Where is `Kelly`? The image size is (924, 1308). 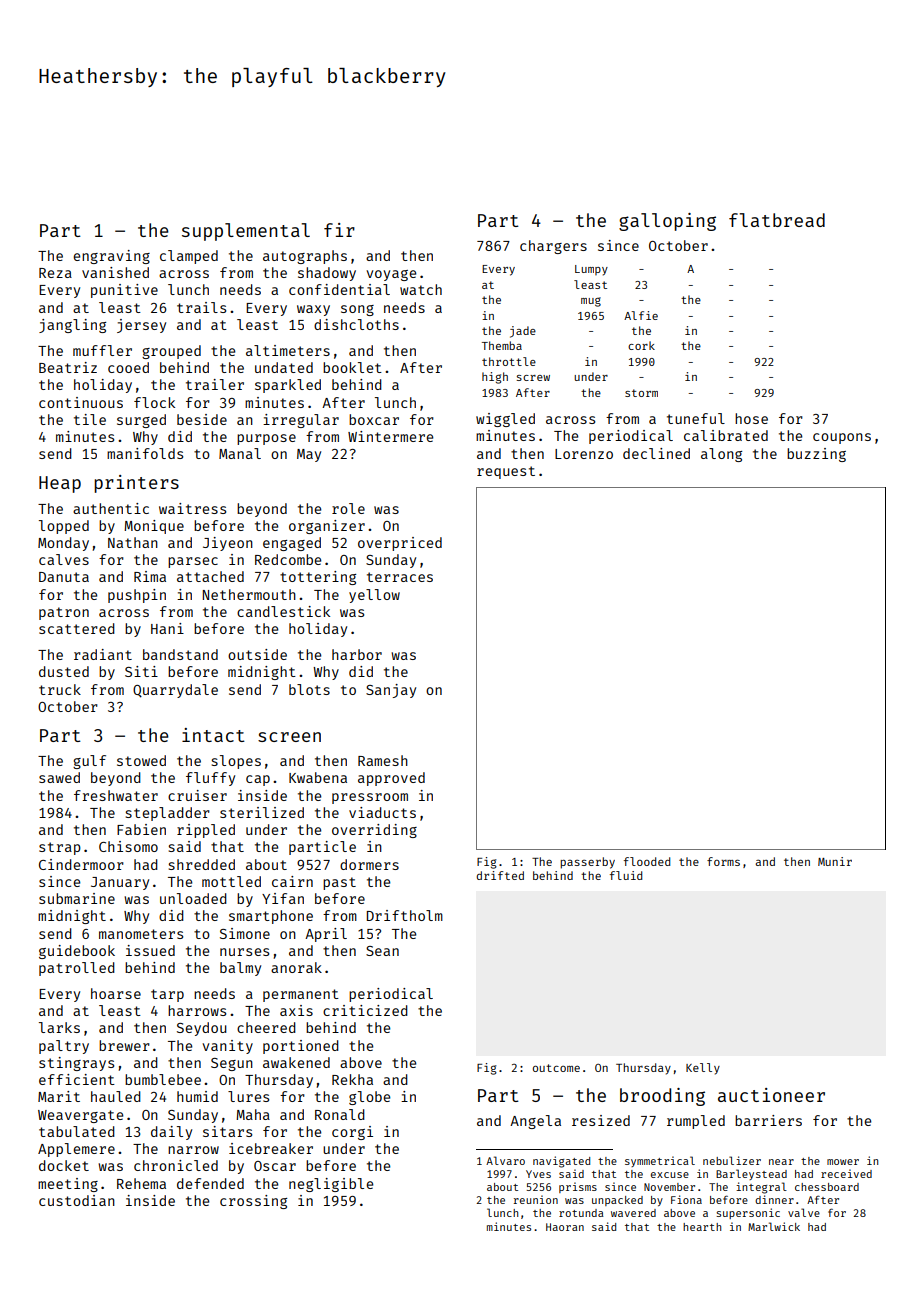 Kelly is located at coordinates (703, 1069).
